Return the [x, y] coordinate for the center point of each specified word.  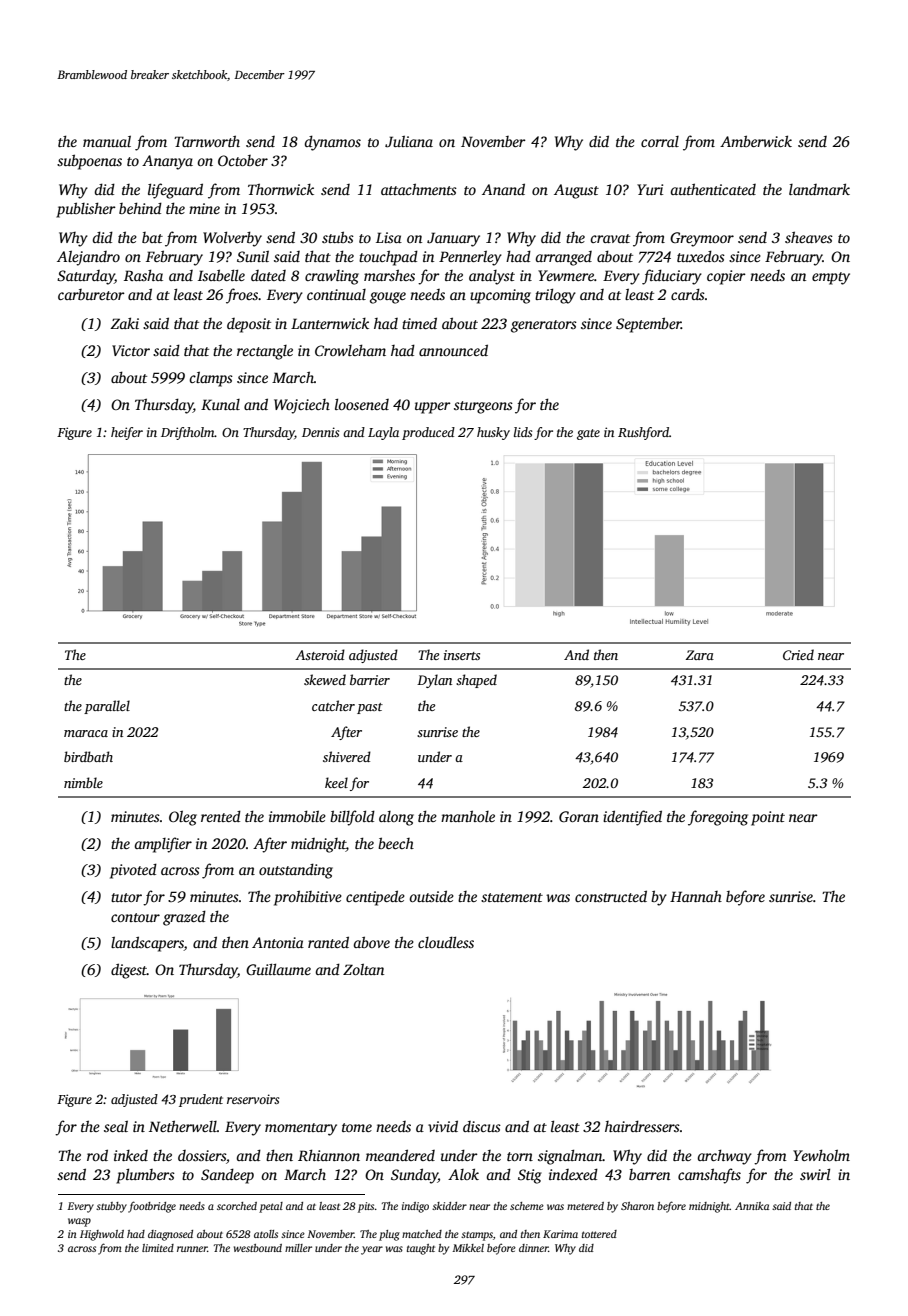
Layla [383, 433]
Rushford [643, 433]
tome [357, 1127]
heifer [127, 433]
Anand [503, 189]
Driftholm [188, 433]
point [768, 818]
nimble [83, 782]
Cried [798, 654]
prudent [201, 1100]
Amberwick [756, 141]
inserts [462, 655]
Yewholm [821, 1155]
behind [140, 208]
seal [116, 1126]
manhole [468, 816]
